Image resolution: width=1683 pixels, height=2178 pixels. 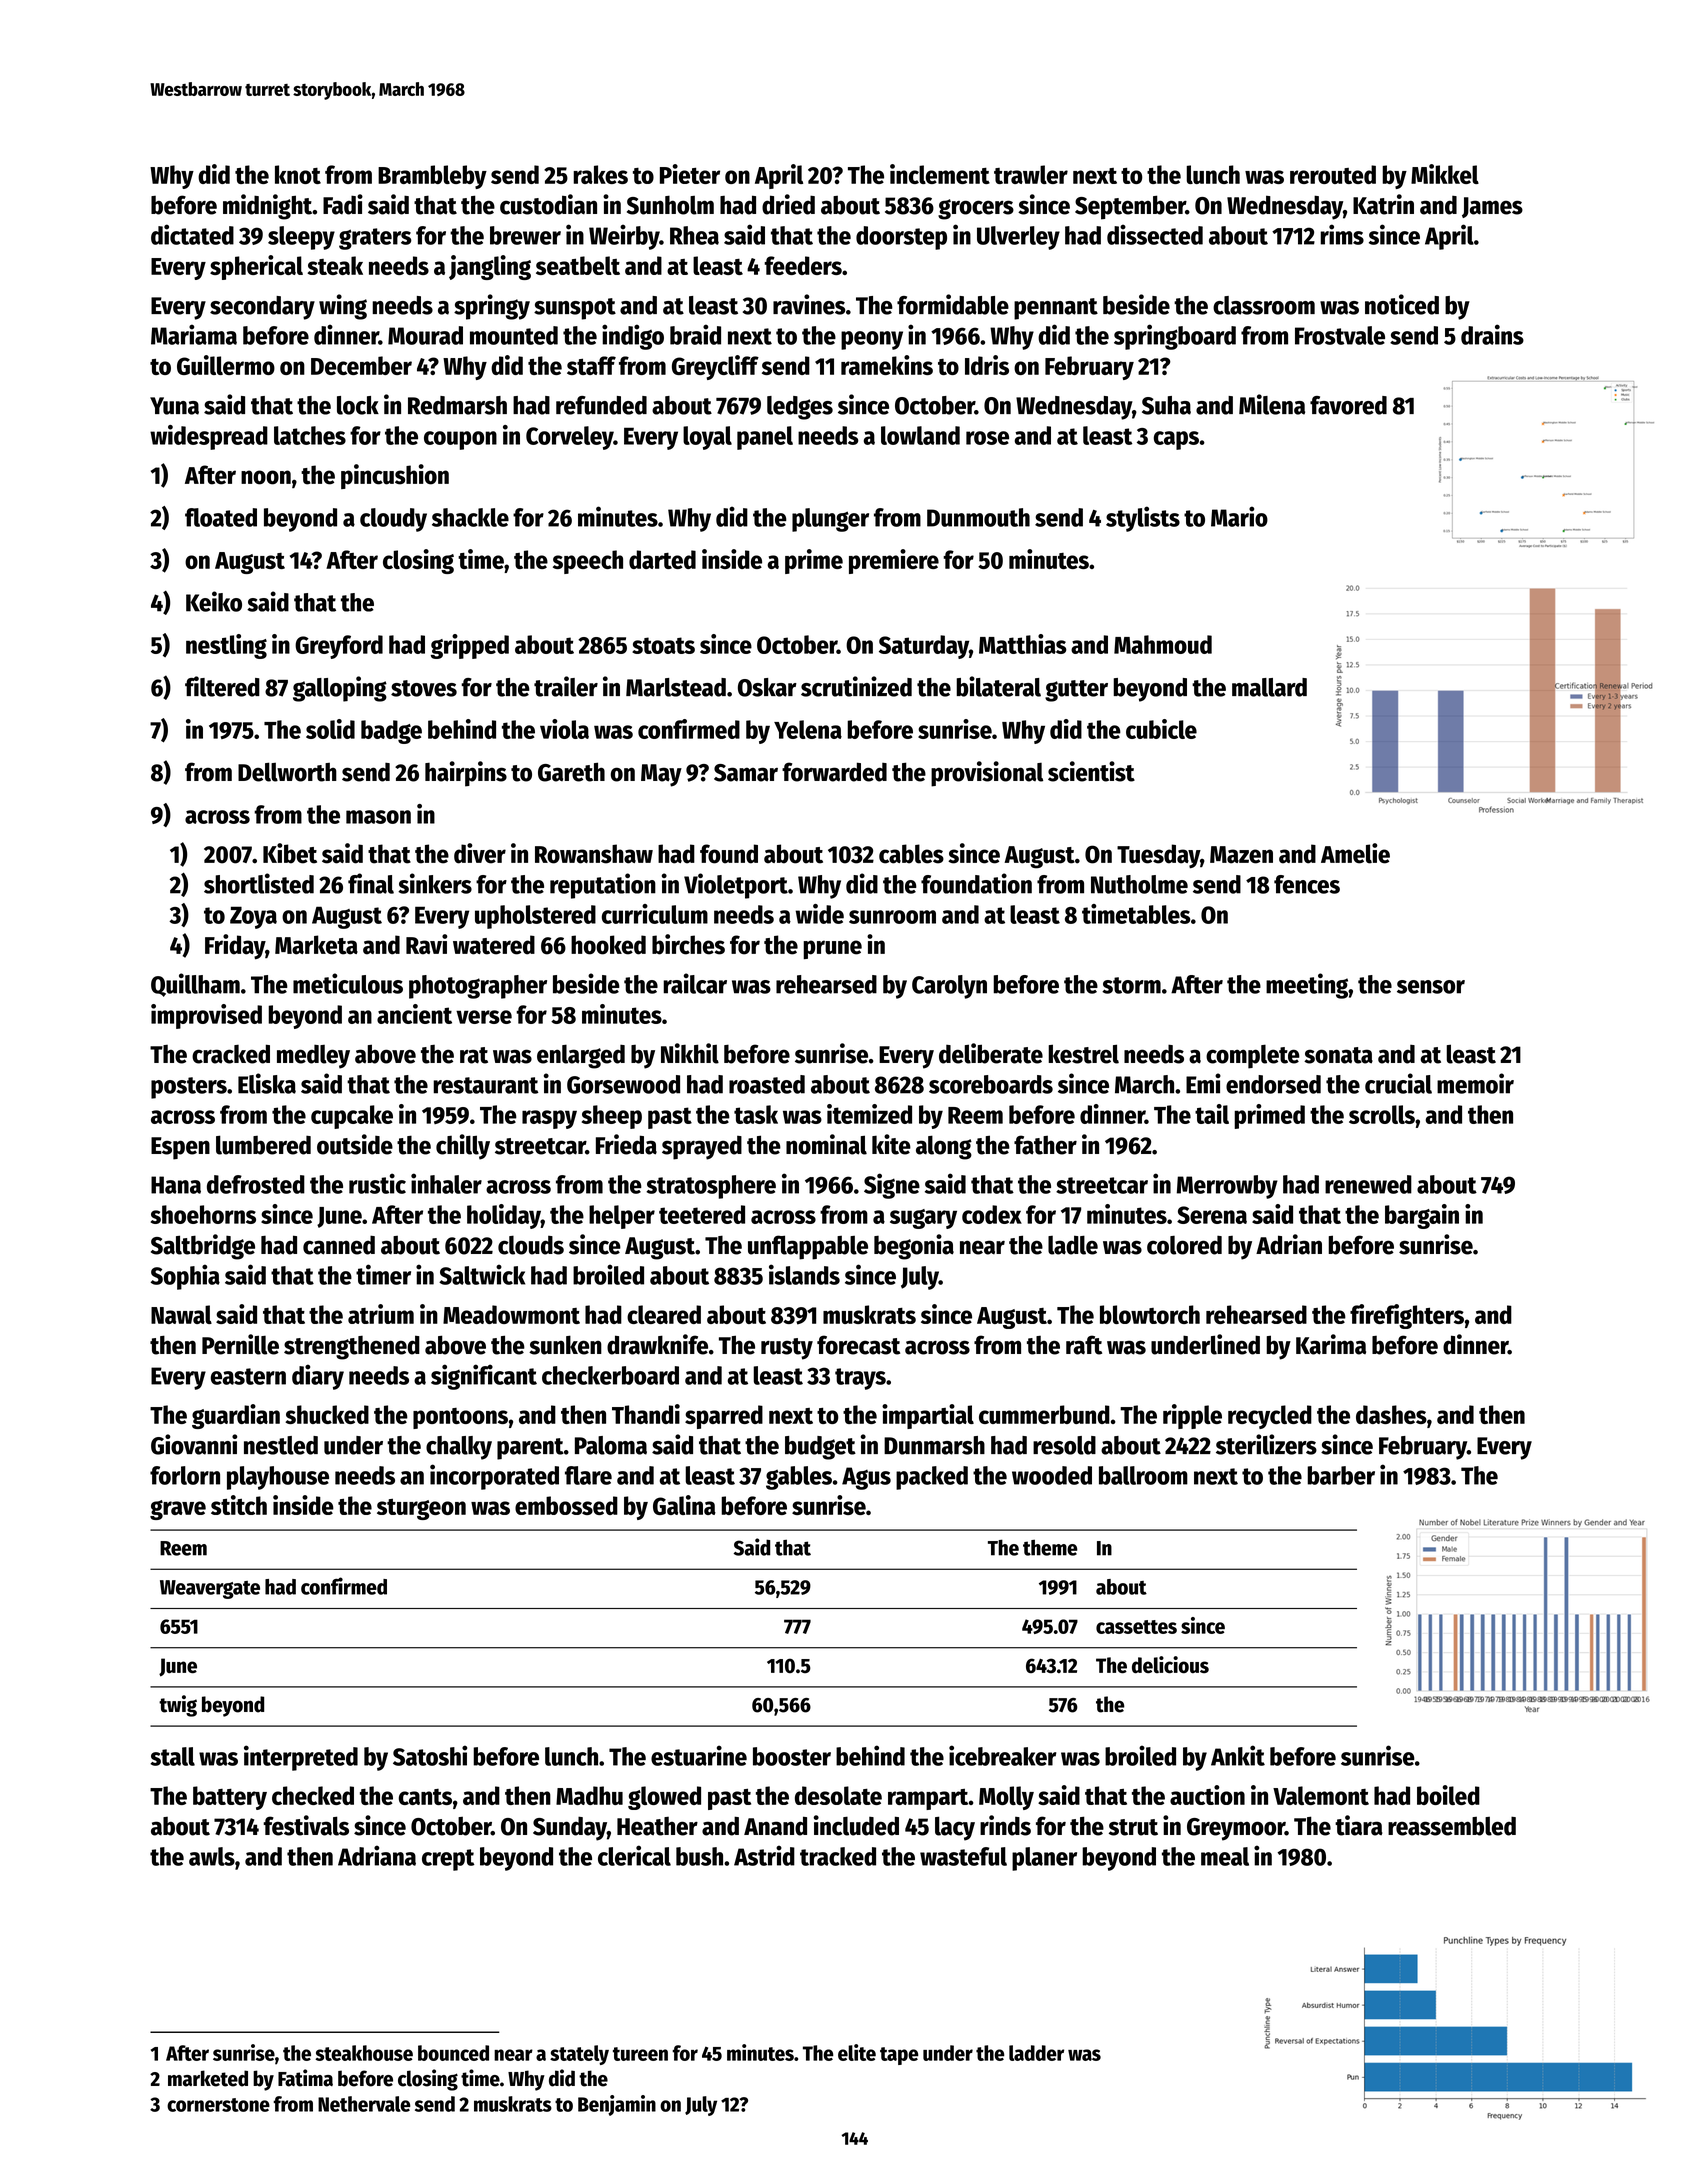 I want to click on ancient, so click(x=414, y=1014).
